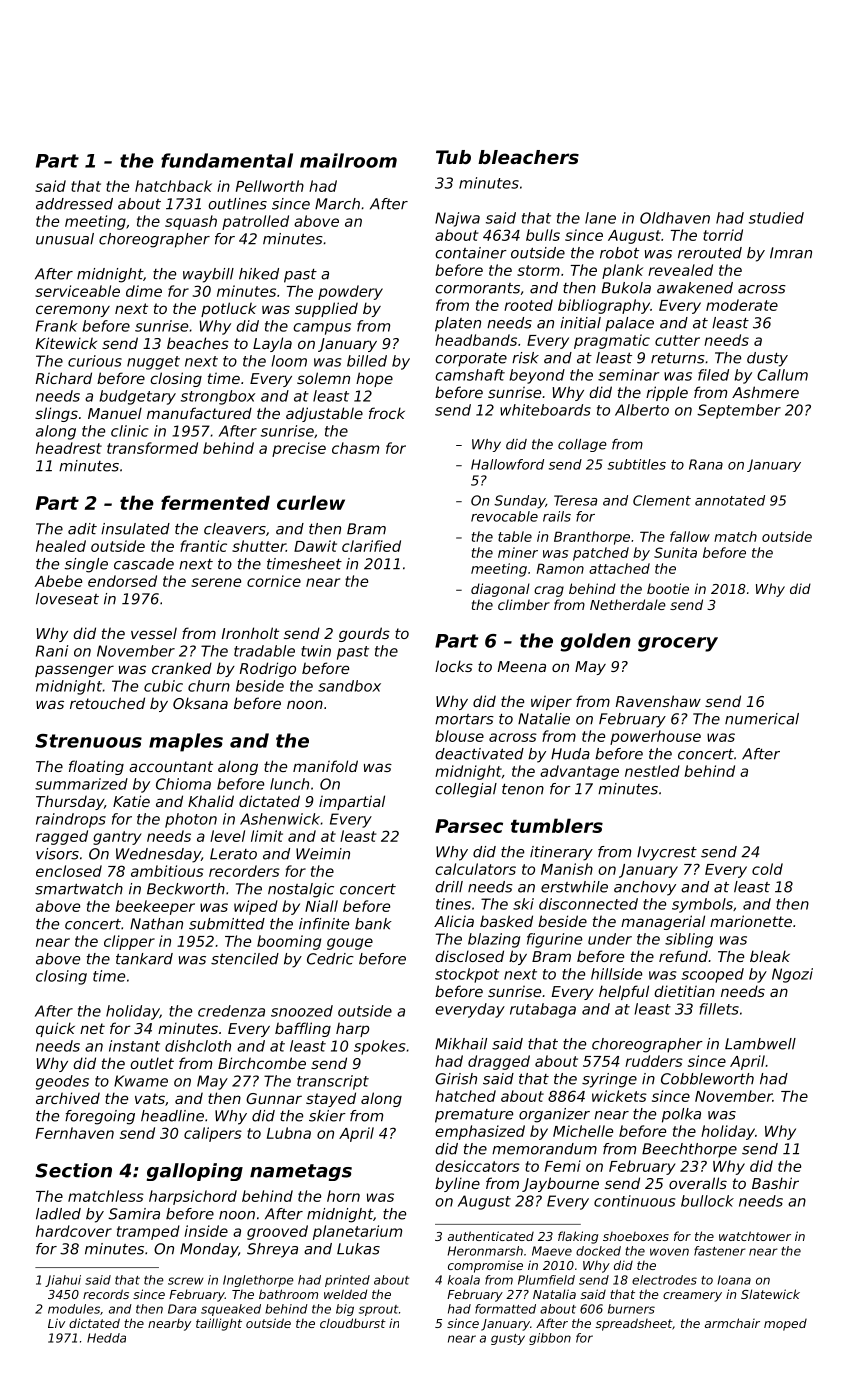 The image size is (849, 1400). I want to click on gourds, so click(364, 634).
